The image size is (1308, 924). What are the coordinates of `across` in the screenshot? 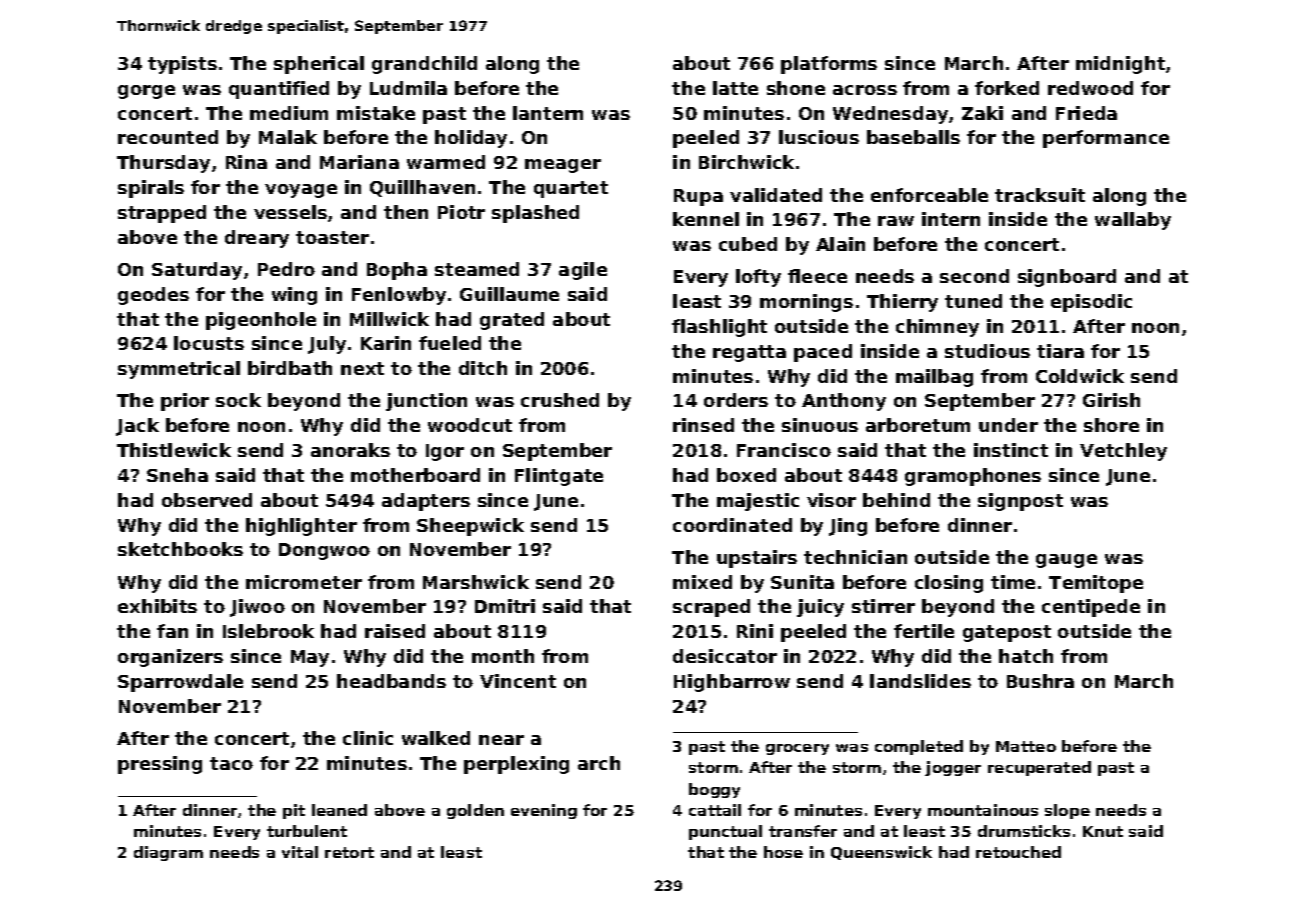 It's located at (865, 90).
